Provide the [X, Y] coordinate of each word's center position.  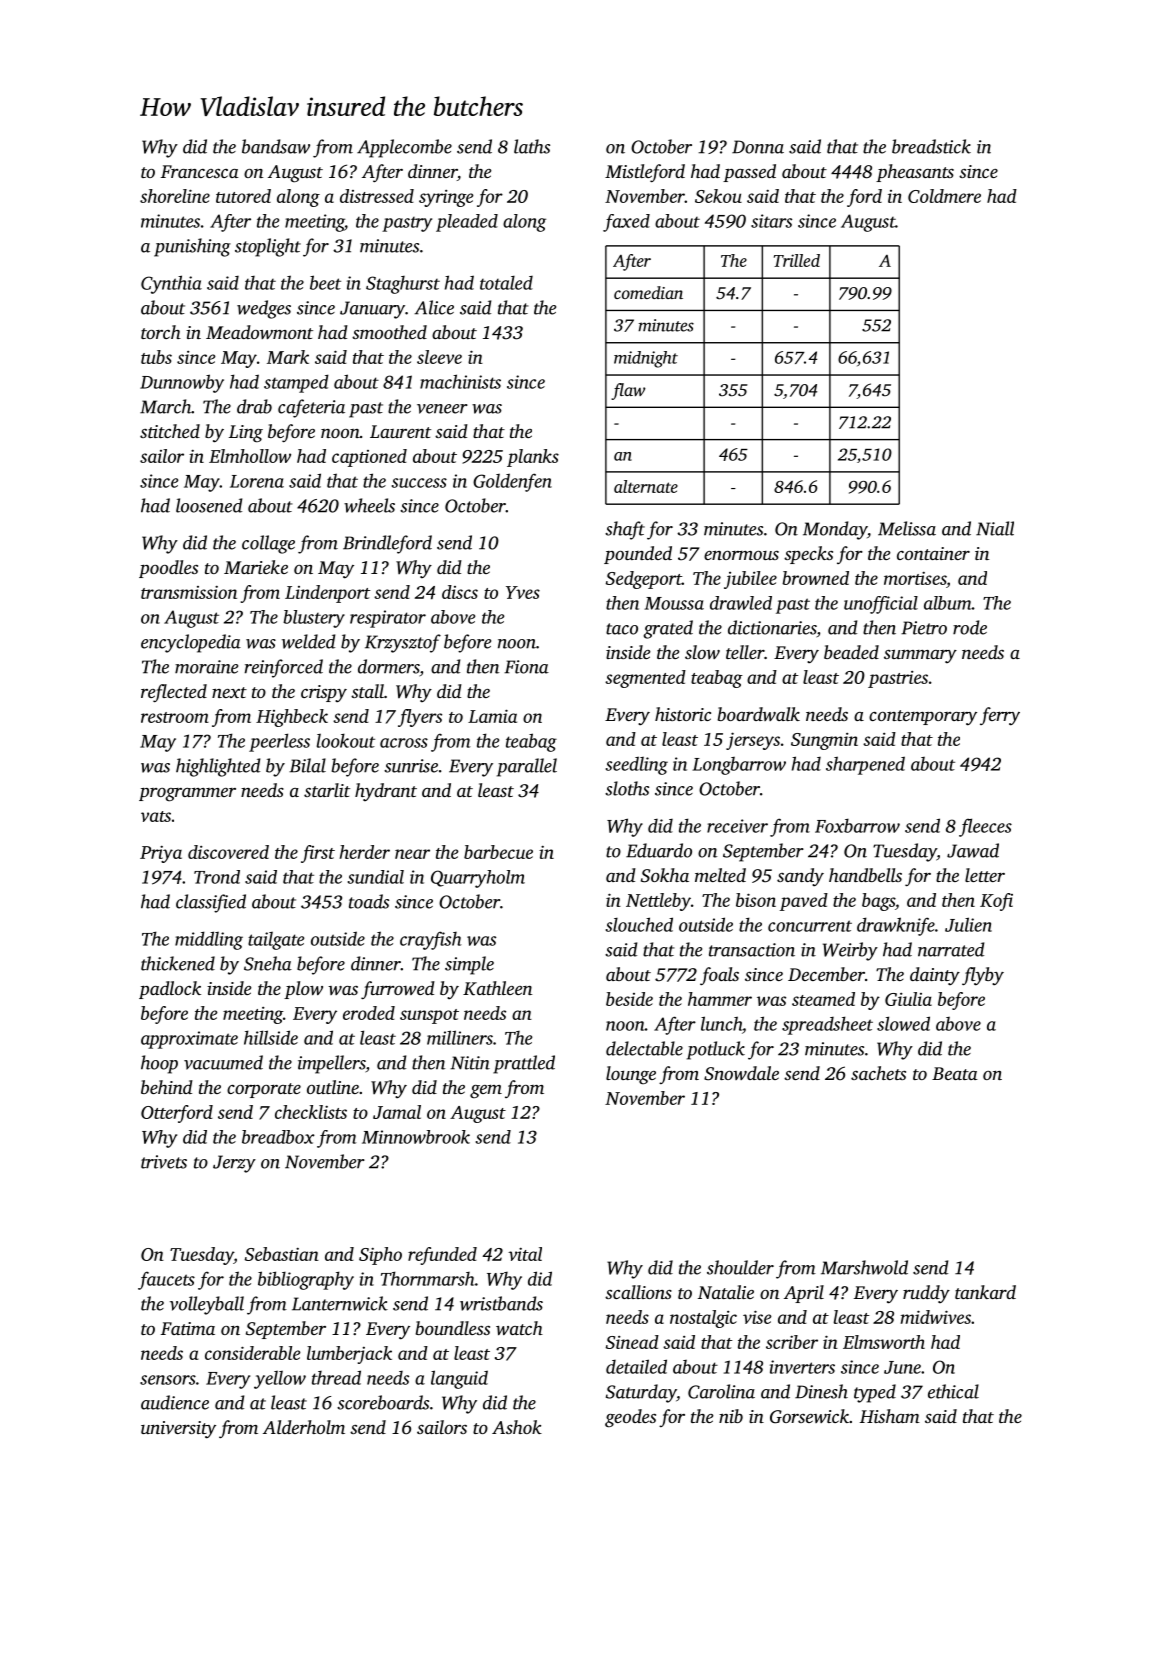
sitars [771, 221]
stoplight [268, 247]
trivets [164, 1162]
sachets [878, 1073]
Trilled [797, 260]
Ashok [517, 1427]
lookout [346, 740]
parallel [527, 767]
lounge [631, 1075]
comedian [648, 292]
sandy [800, 877]
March [166, 406]
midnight [646, 359]
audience [175, 1402]
